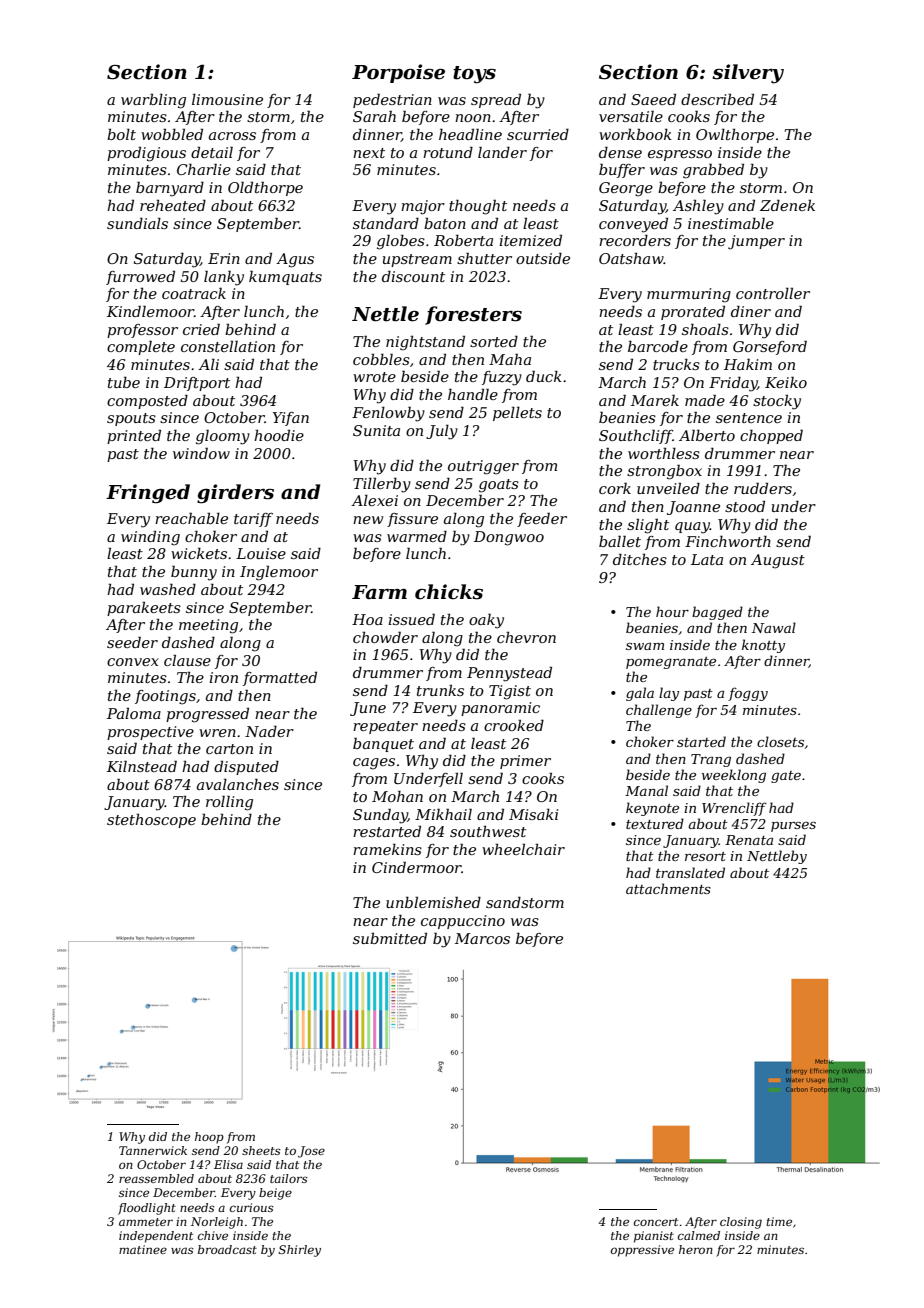  Describe the element at coordinates (689, 295) in the screenshot. I see `murmuring` at that location.
